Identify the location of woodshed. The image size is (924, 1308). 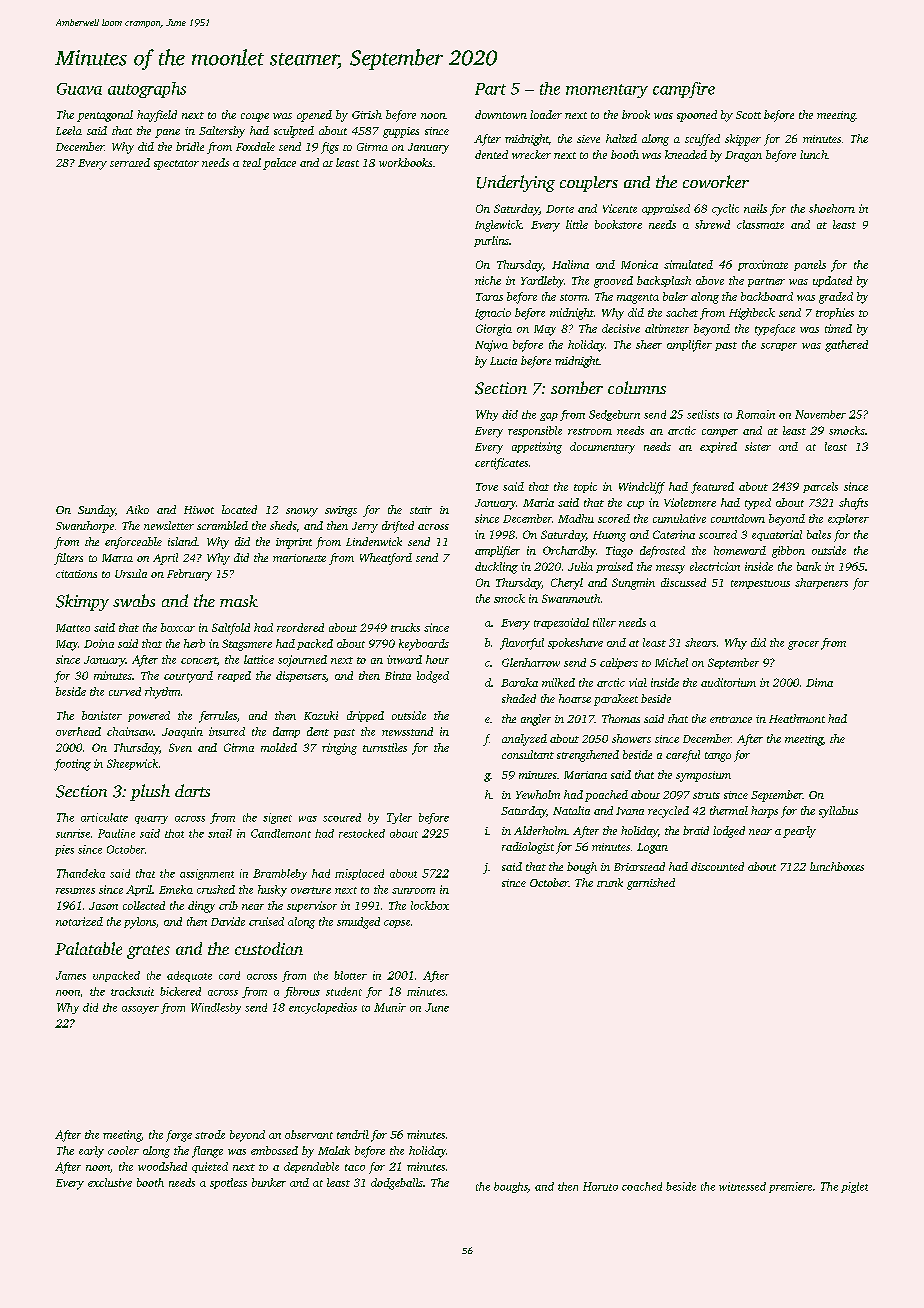
(162, 1166).
